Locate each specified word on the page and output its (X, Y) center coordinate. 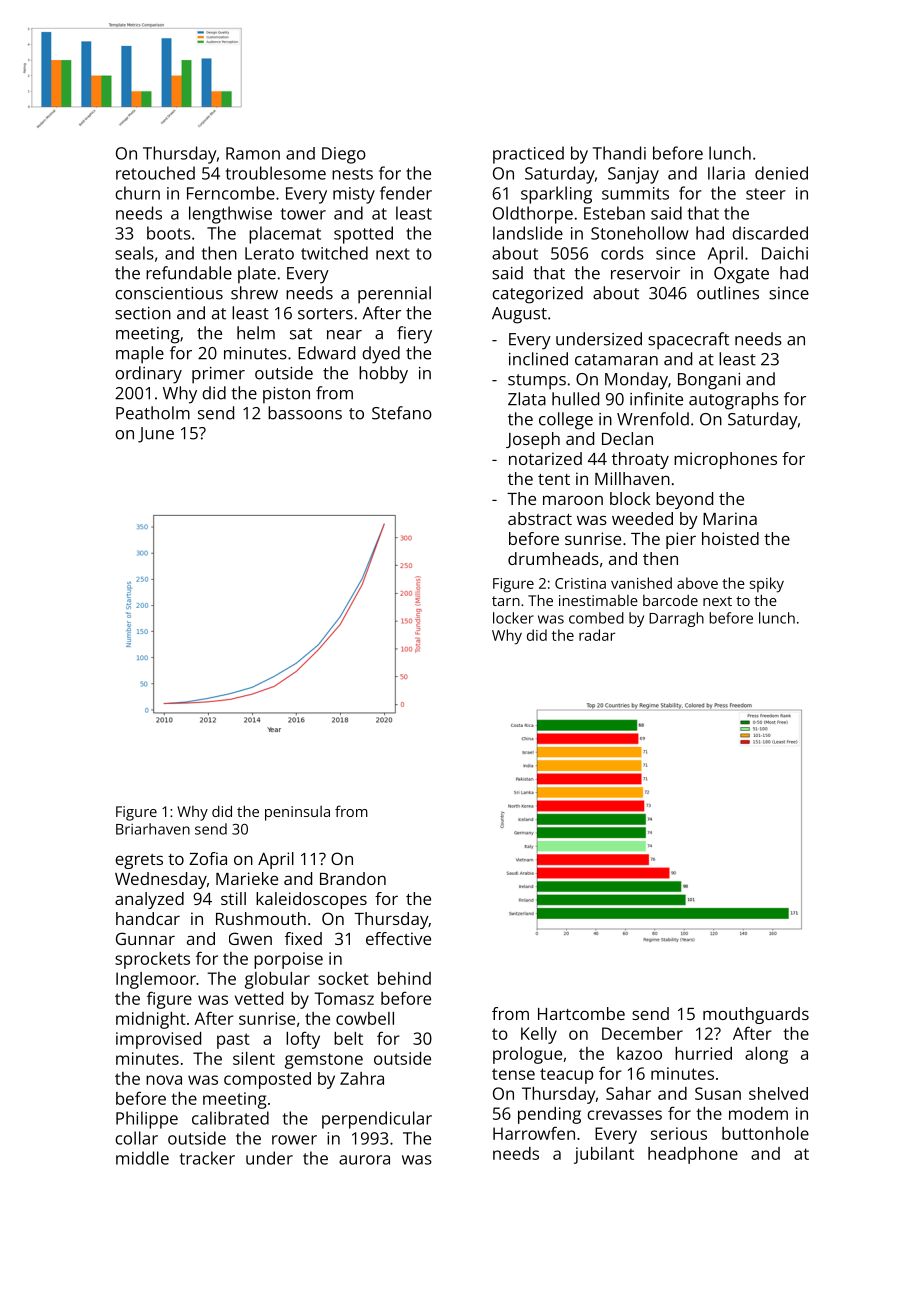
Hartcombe (581, 1013)
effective (398, 938)
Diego (344, 155)
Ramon (253, 153)
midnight (151, 1020)
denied (781, 173)
